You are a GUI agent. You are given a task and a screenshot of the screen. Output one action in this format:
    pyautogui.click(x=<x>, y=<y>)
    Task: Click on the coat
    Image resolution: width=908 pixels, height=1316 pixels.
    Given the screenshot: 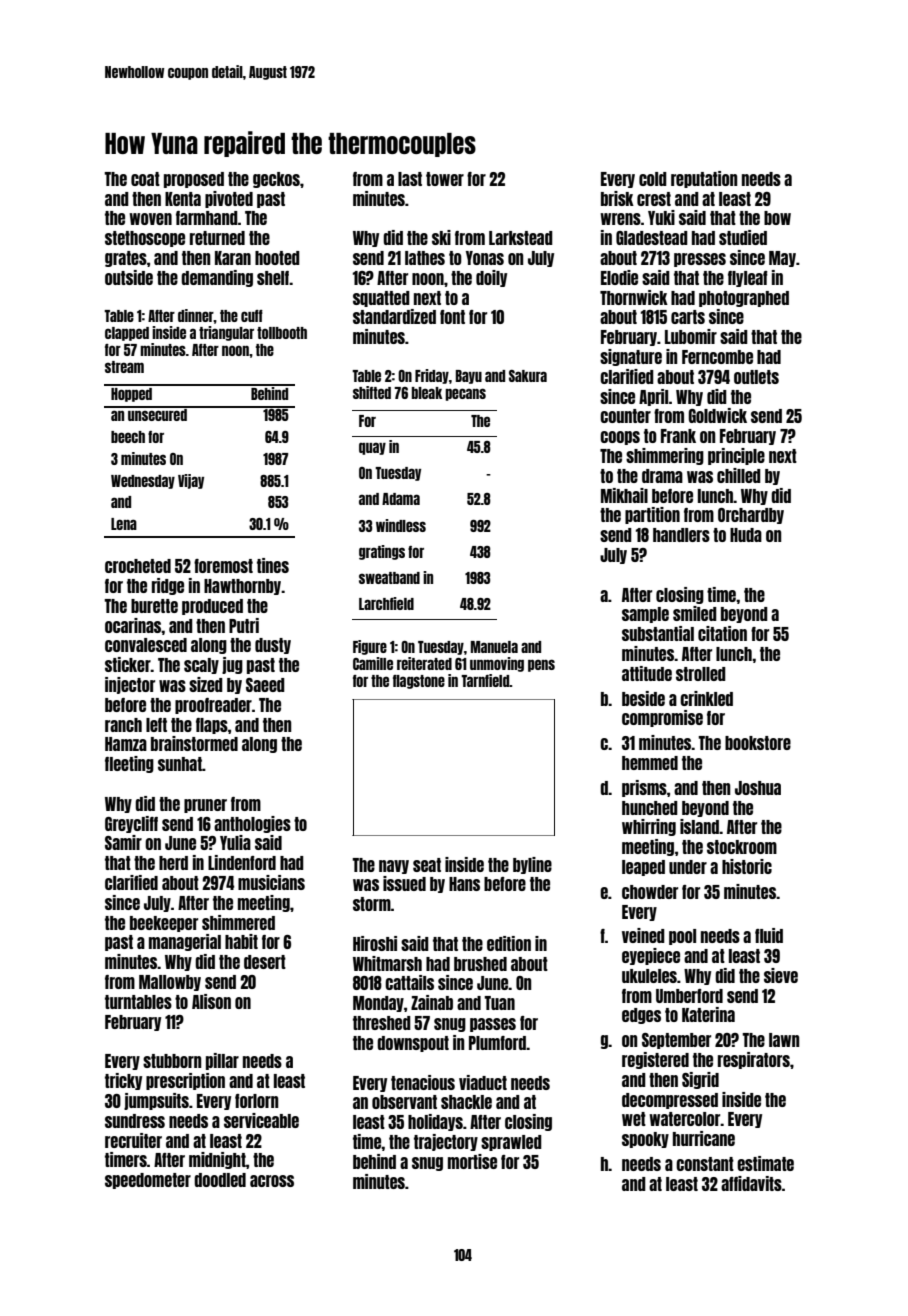 What is the action you would take?
    pyautogui.click(x=145, y=179)
